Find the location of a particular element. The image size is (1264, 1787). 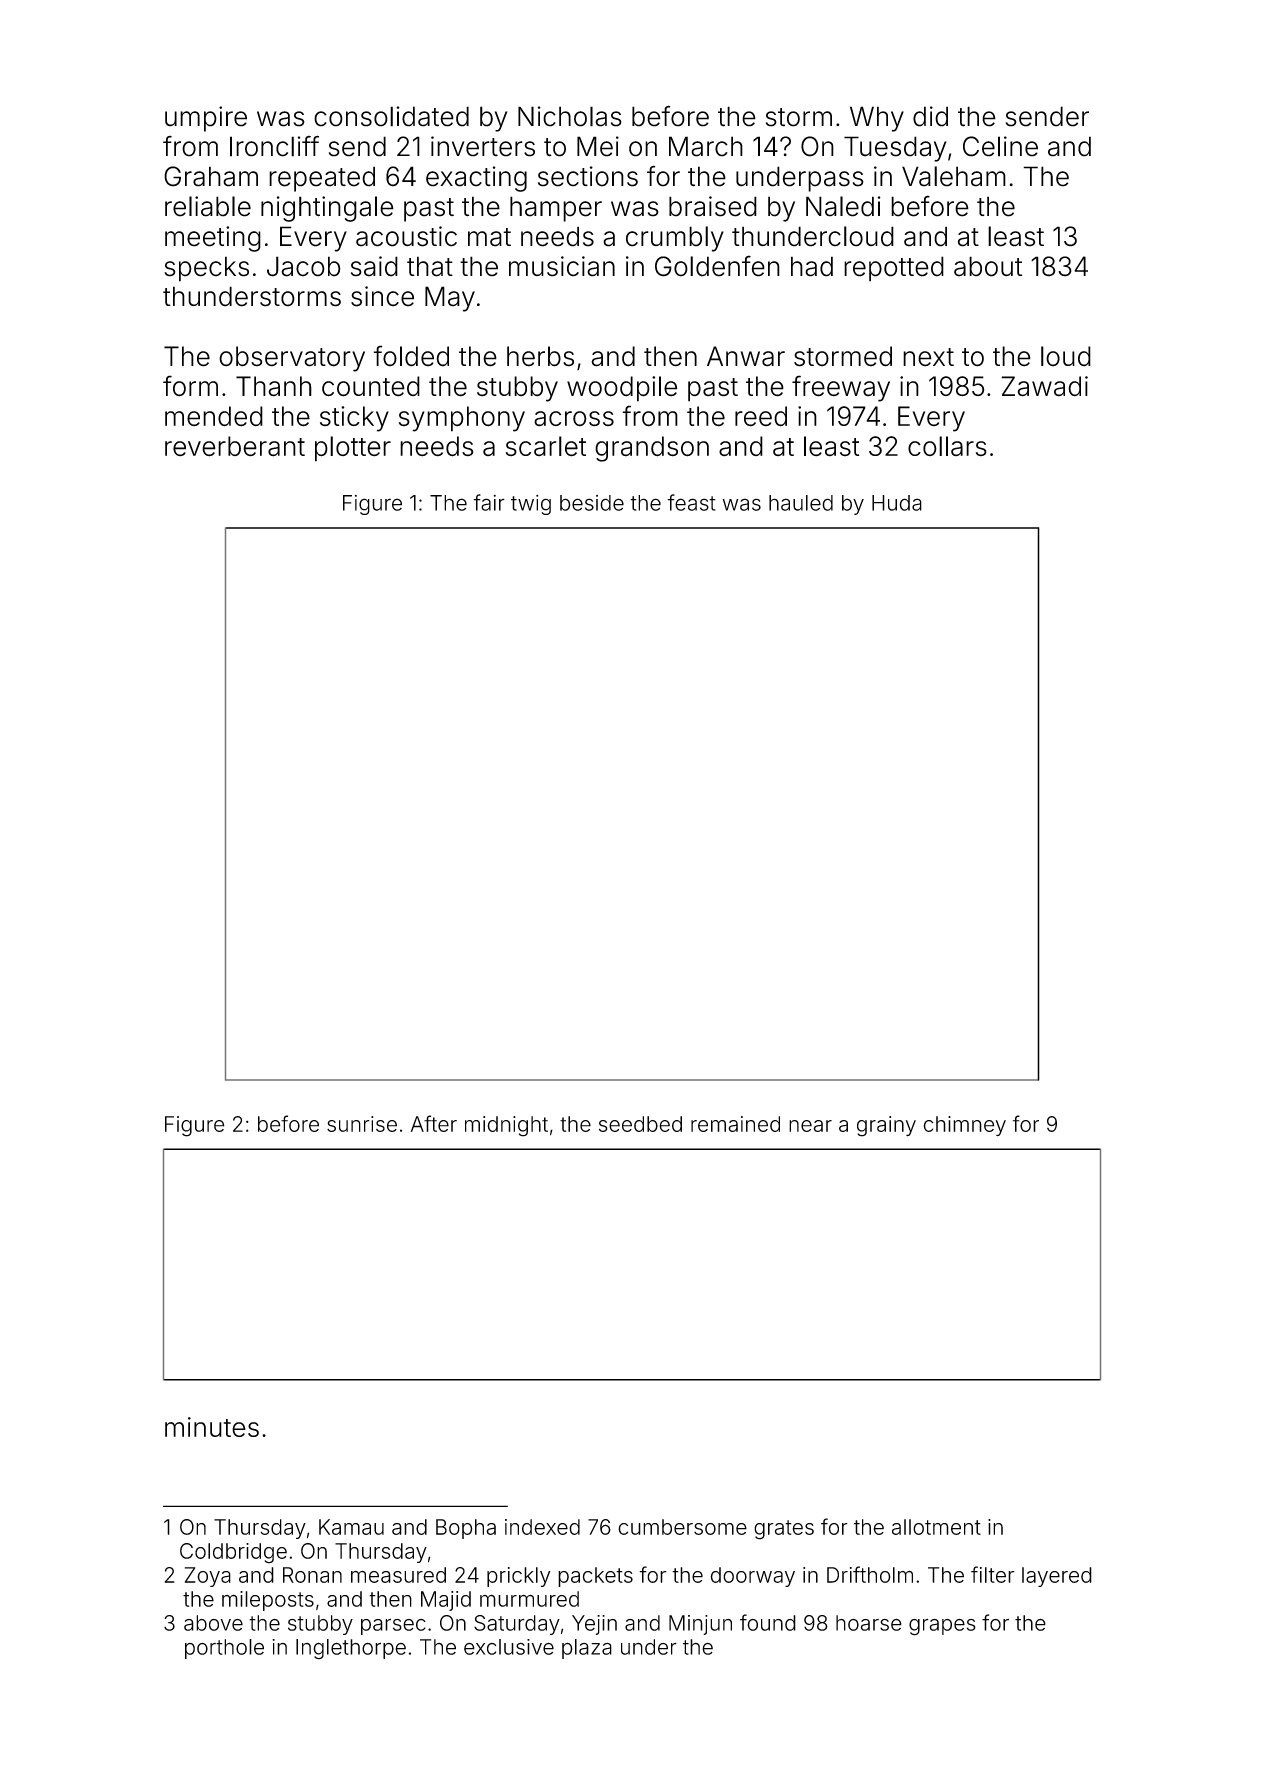

Zawadi is located at coordinates (1044, 386).
